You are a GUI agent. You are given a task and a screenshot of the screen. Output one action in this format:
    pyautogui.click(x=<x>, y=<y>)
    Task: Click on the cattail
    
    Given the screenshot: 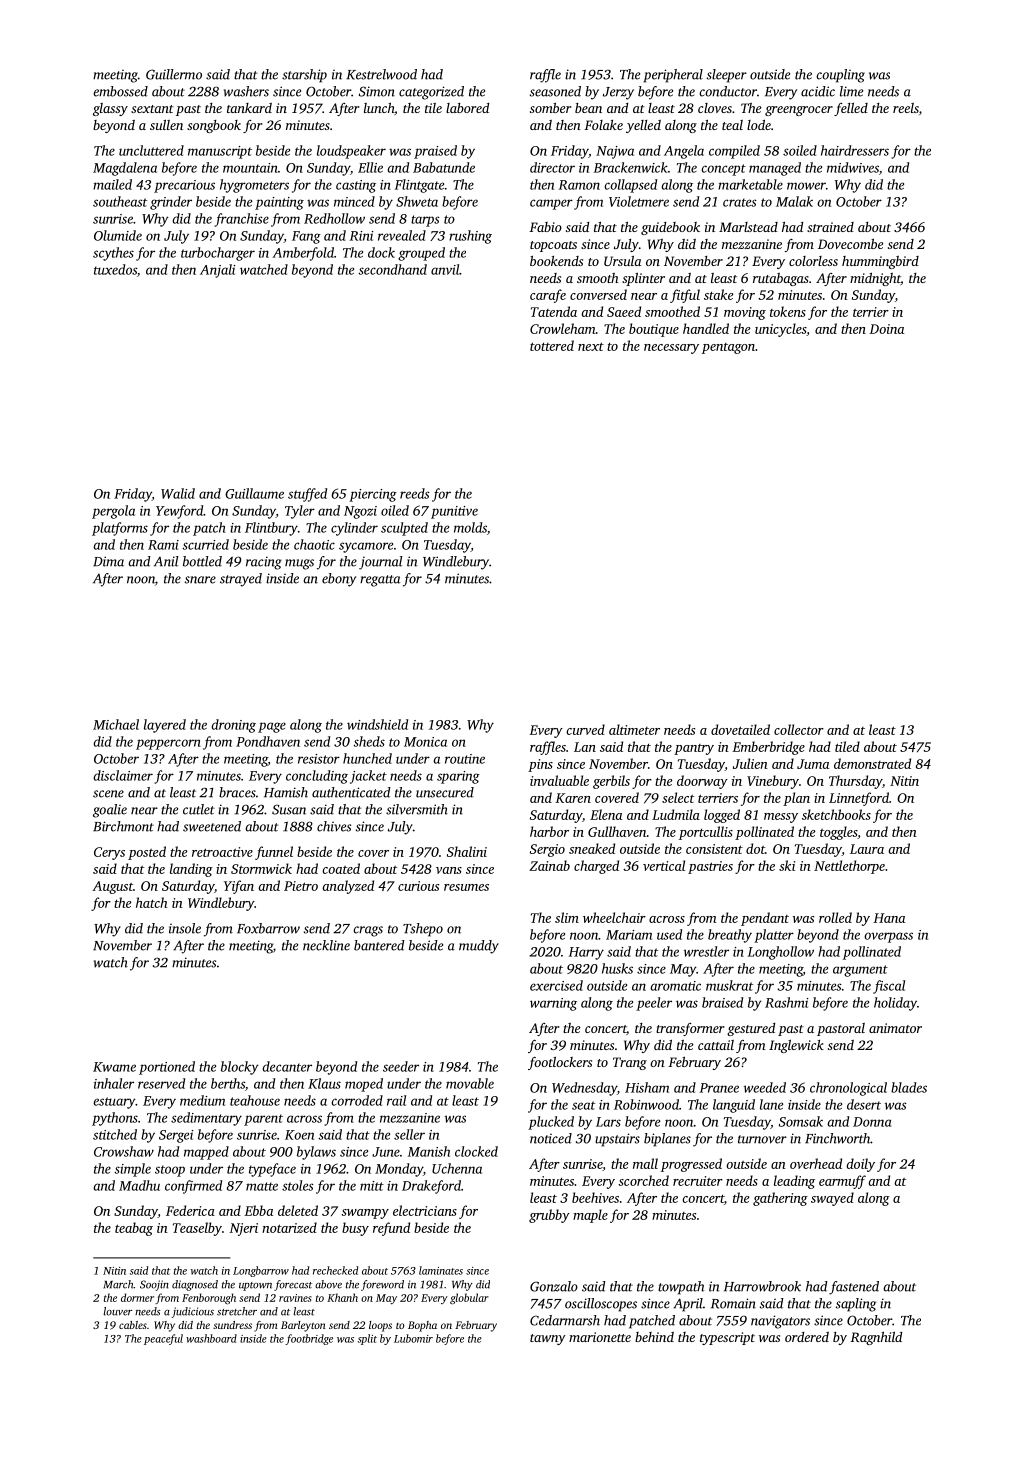 What is the action you would take?
    pyautogui.click(x=716, y=1045)
